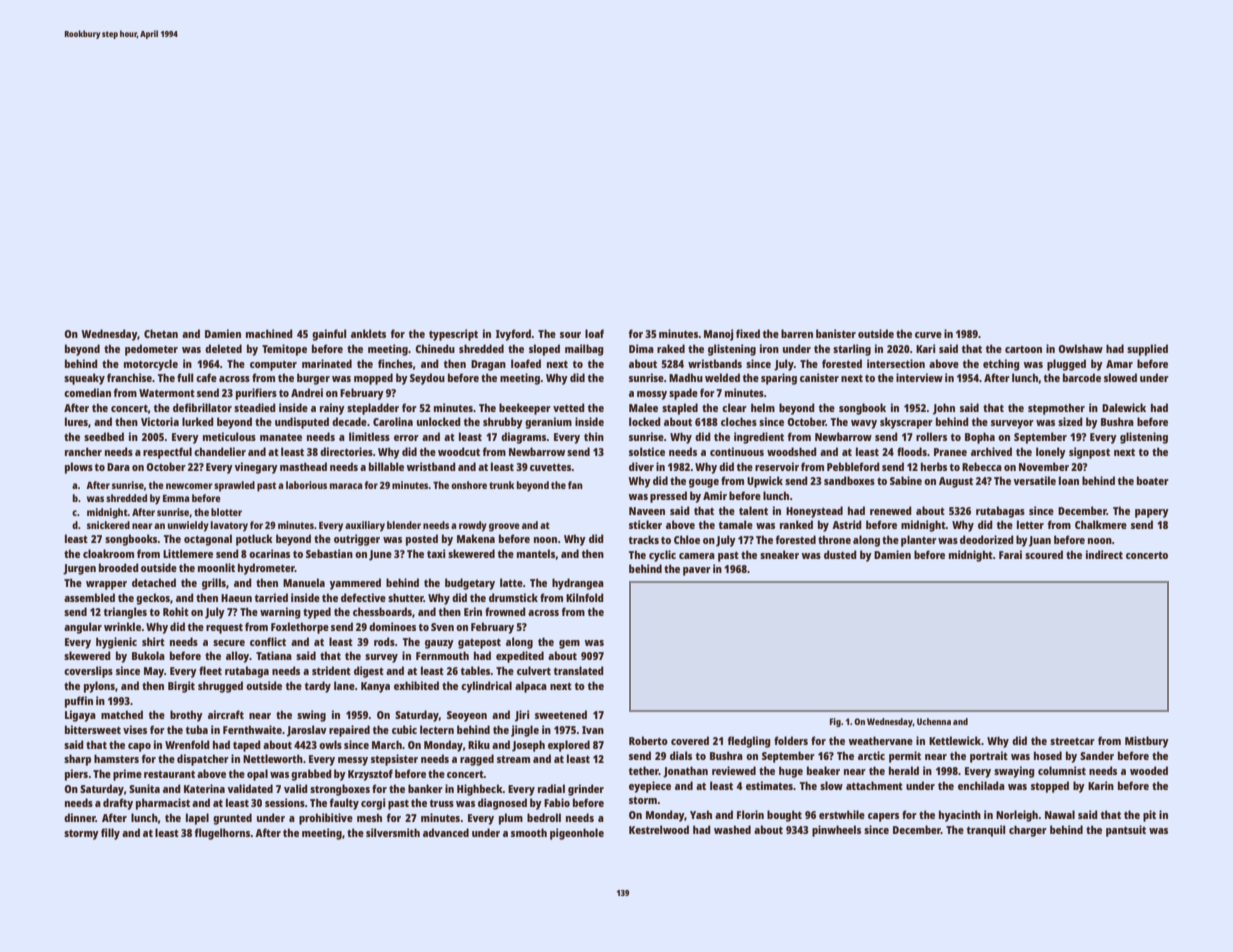 The height and width of the screenshot is (952, 1233). What do you see at coordinates (934, 721) in the screenshot?
I see `Uchenna` at bounding box center [934, 721].
